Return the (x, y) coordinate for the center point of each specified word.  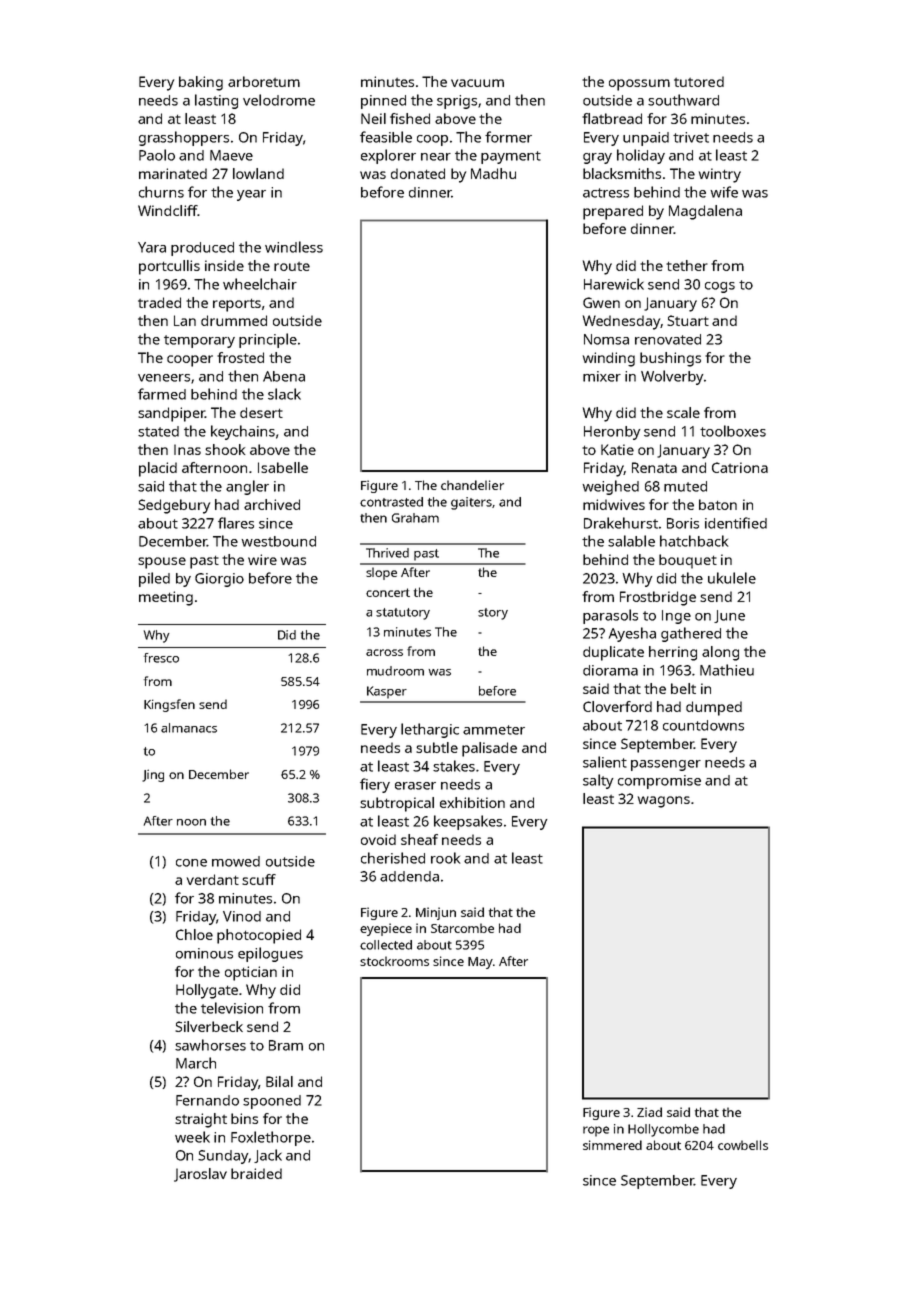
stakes (454, 766)
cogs (720, 287)
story (493, 614)
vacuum (477, 83)
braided (256, 1173)
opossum (639, 85)
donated (418, 173)
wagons (664, 802)
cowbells (743, 1145)
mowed (236, 861)
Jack (268, 1156)
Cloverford (617, 706)
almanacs (189, 728)
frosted (240, 357)
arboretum (264, 81)
